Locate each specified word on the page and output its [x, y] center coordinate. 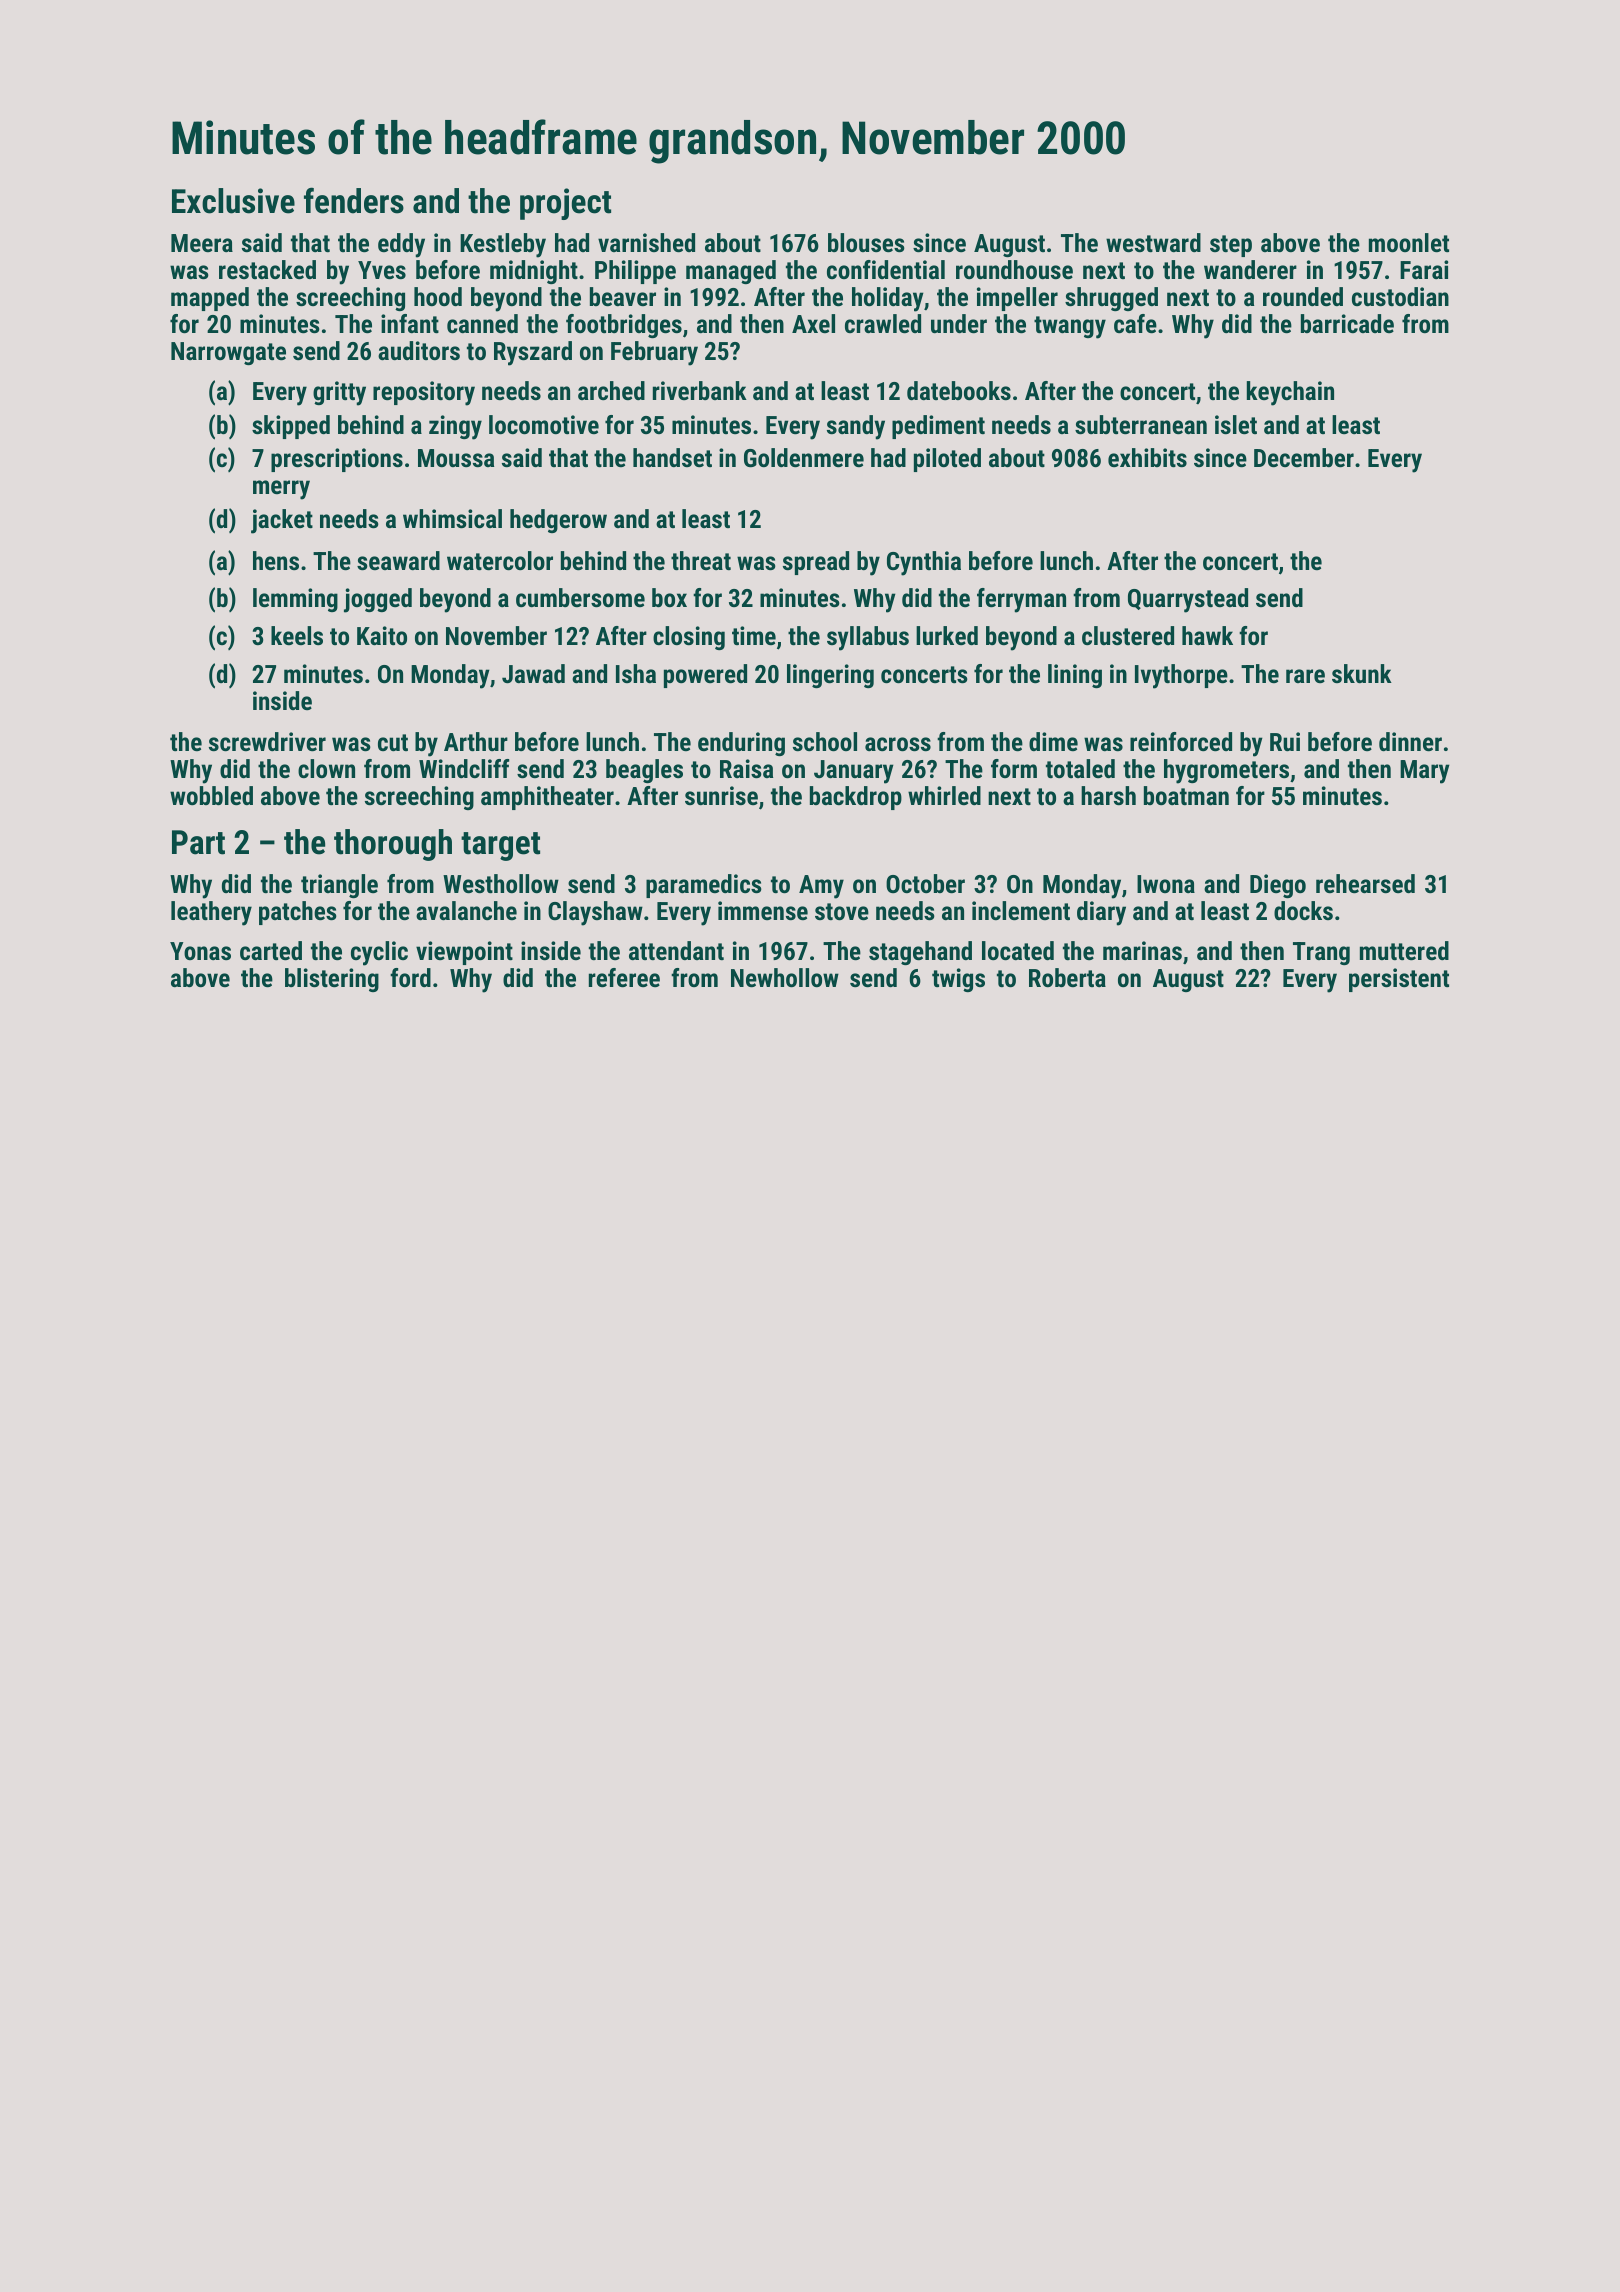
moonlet [1409, 242]
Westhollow [501, 883]
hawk [1207, 635]
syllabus [868, 638]
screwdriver [267, 741]
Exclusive [233, 201]
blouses [866, 242]
